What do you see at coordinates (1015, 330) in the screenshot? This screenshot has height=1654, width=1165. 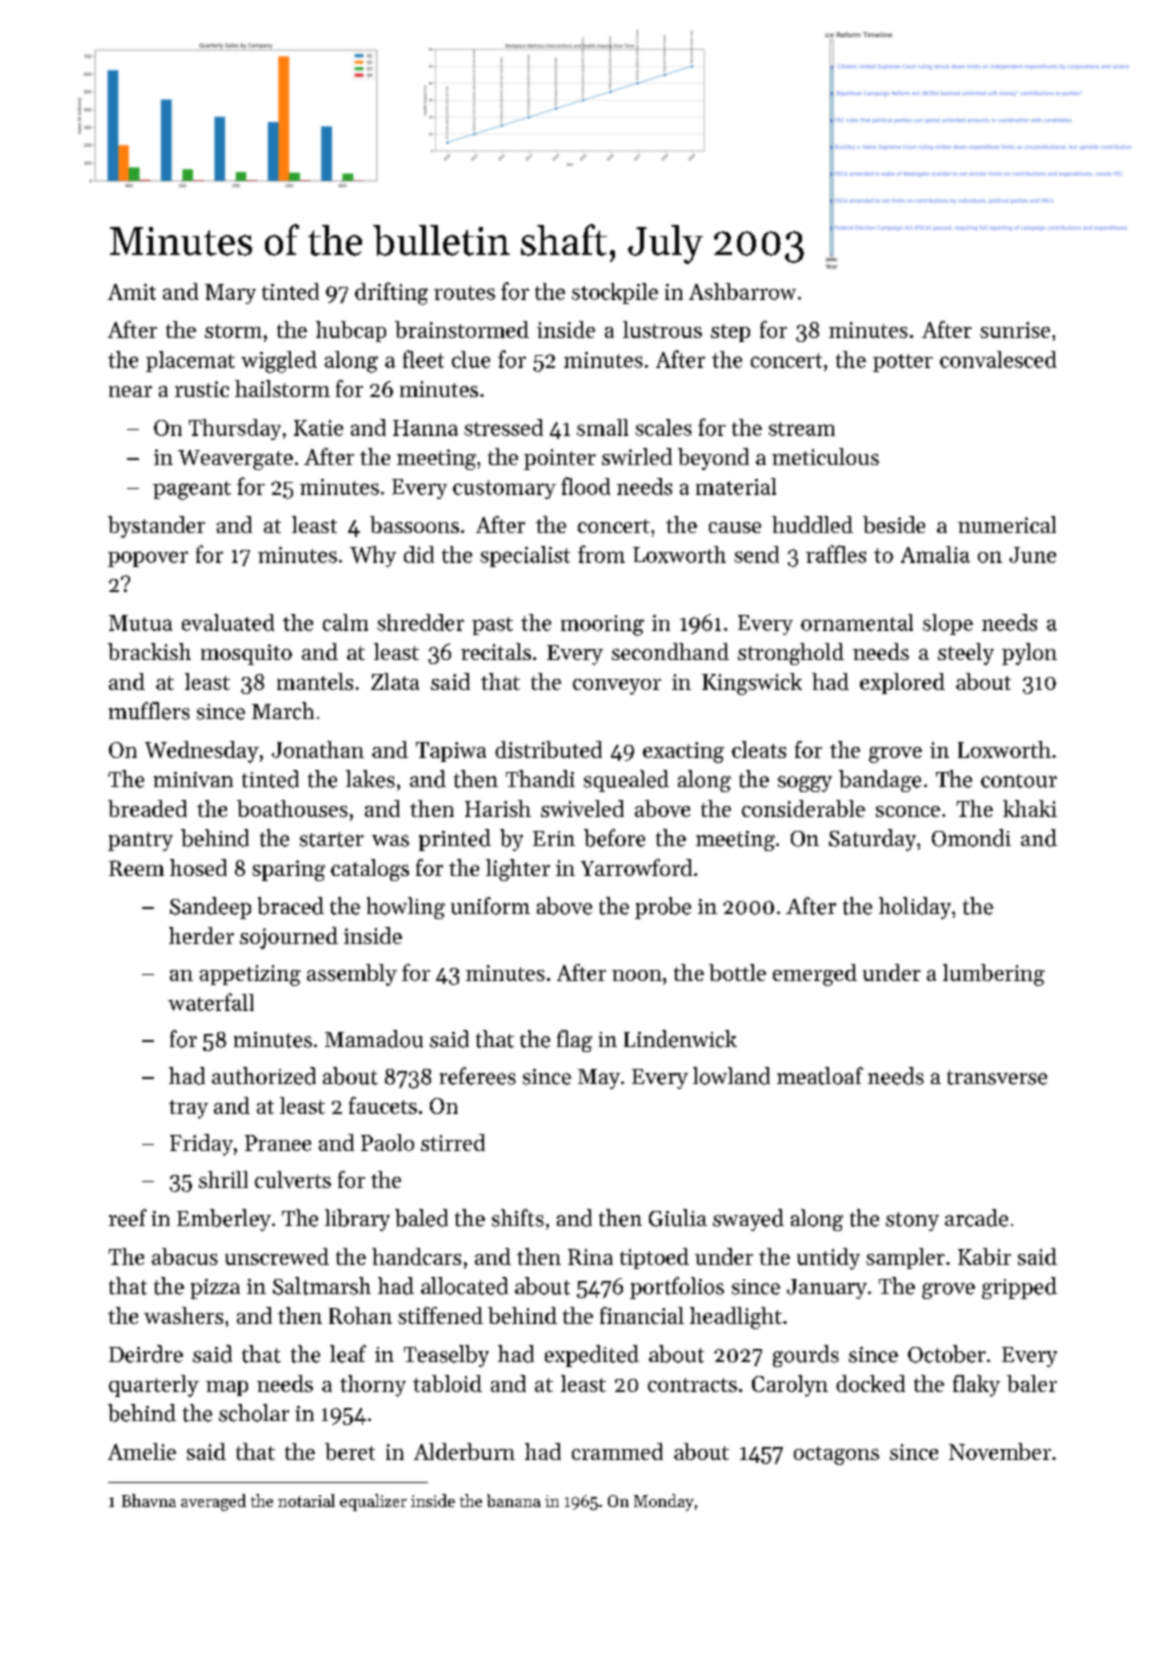 I see `sunrise` at bounding box center [1015, 330].
